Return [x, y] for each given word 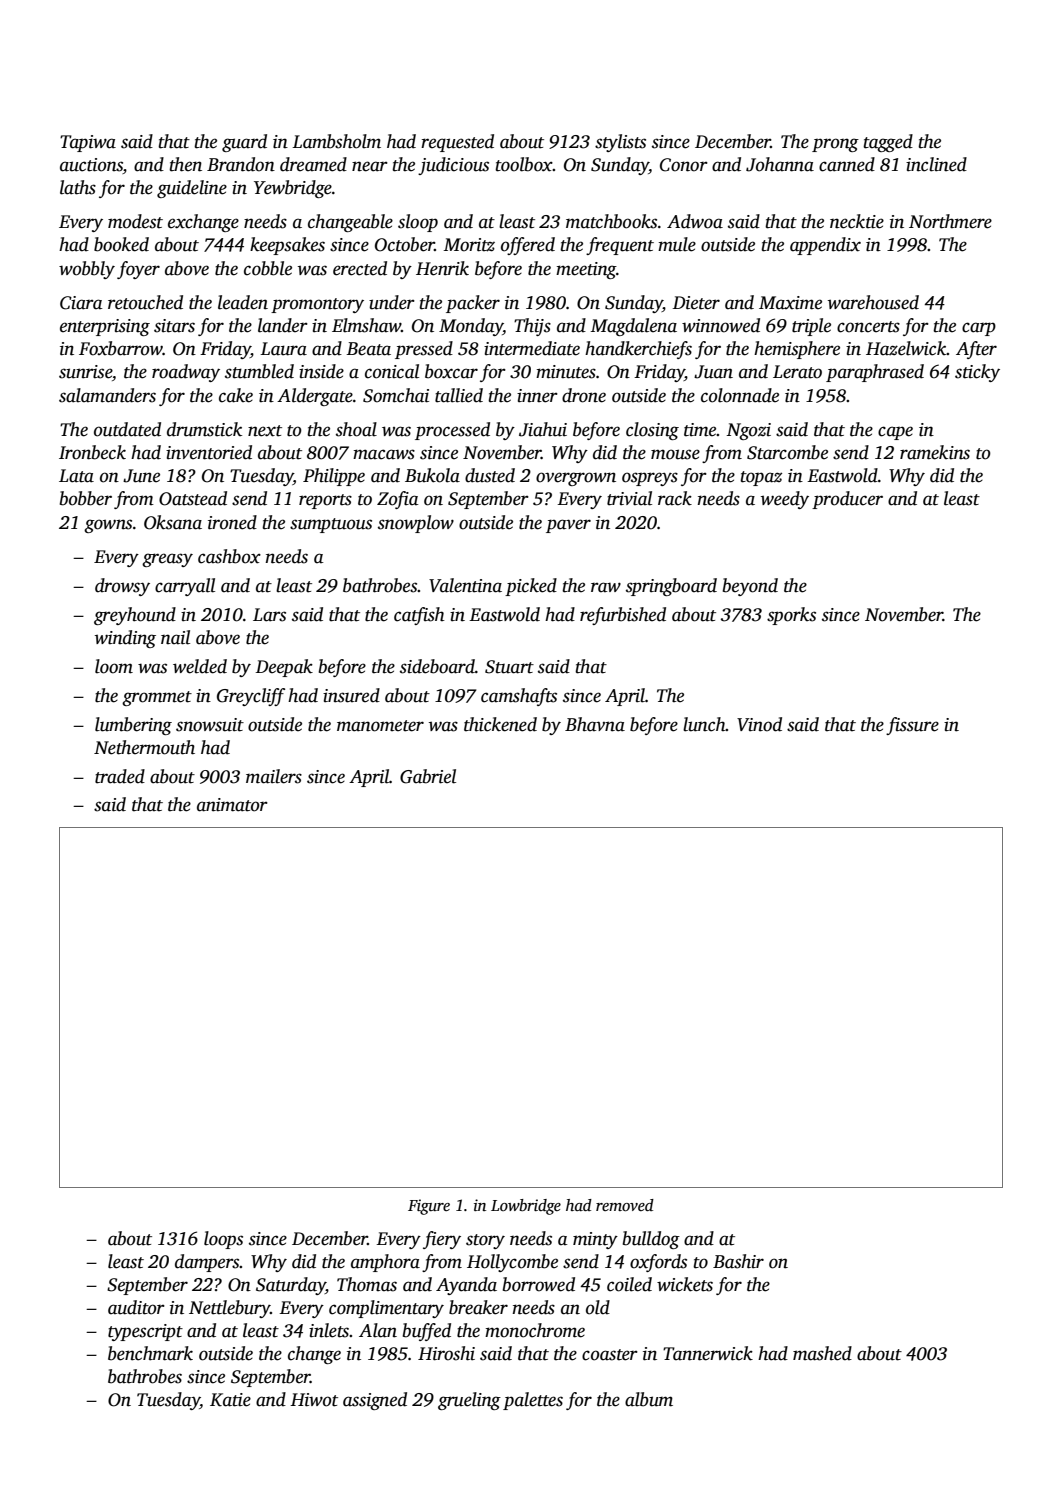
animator [232, 805]
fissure [912, 726]
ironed [232, 522]
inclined [936, 164]
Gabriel [428, 776]
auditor [136, 1307]
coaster [610, 1355]
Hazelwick [906, 348]
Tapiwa [88, 143]
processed [452, 431]
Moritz [469, 245]
